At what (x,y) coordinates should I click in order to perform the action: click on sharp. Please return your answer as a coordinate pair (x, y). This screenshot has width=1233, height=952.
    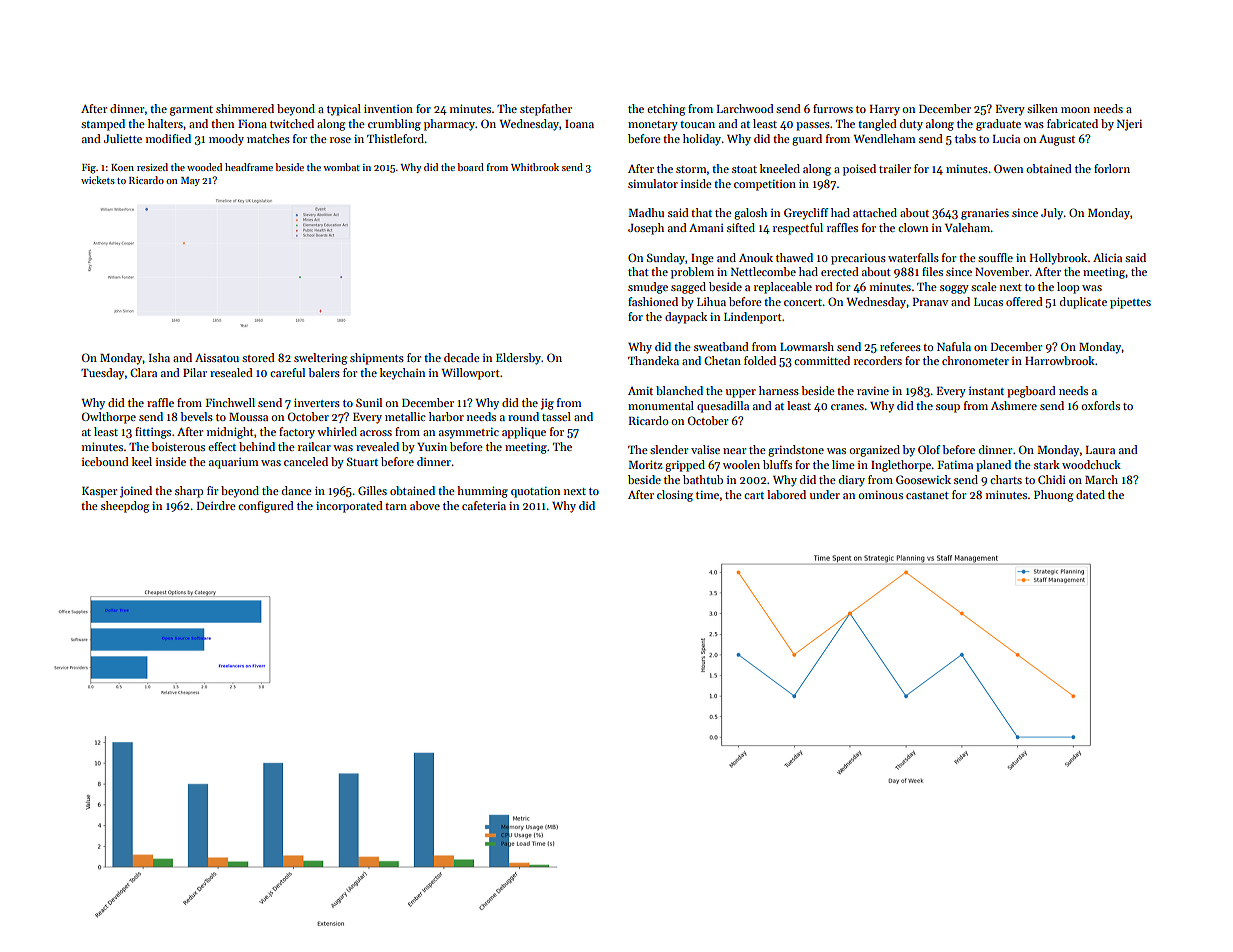
    Looking at the image, I should click on (189, 492).
